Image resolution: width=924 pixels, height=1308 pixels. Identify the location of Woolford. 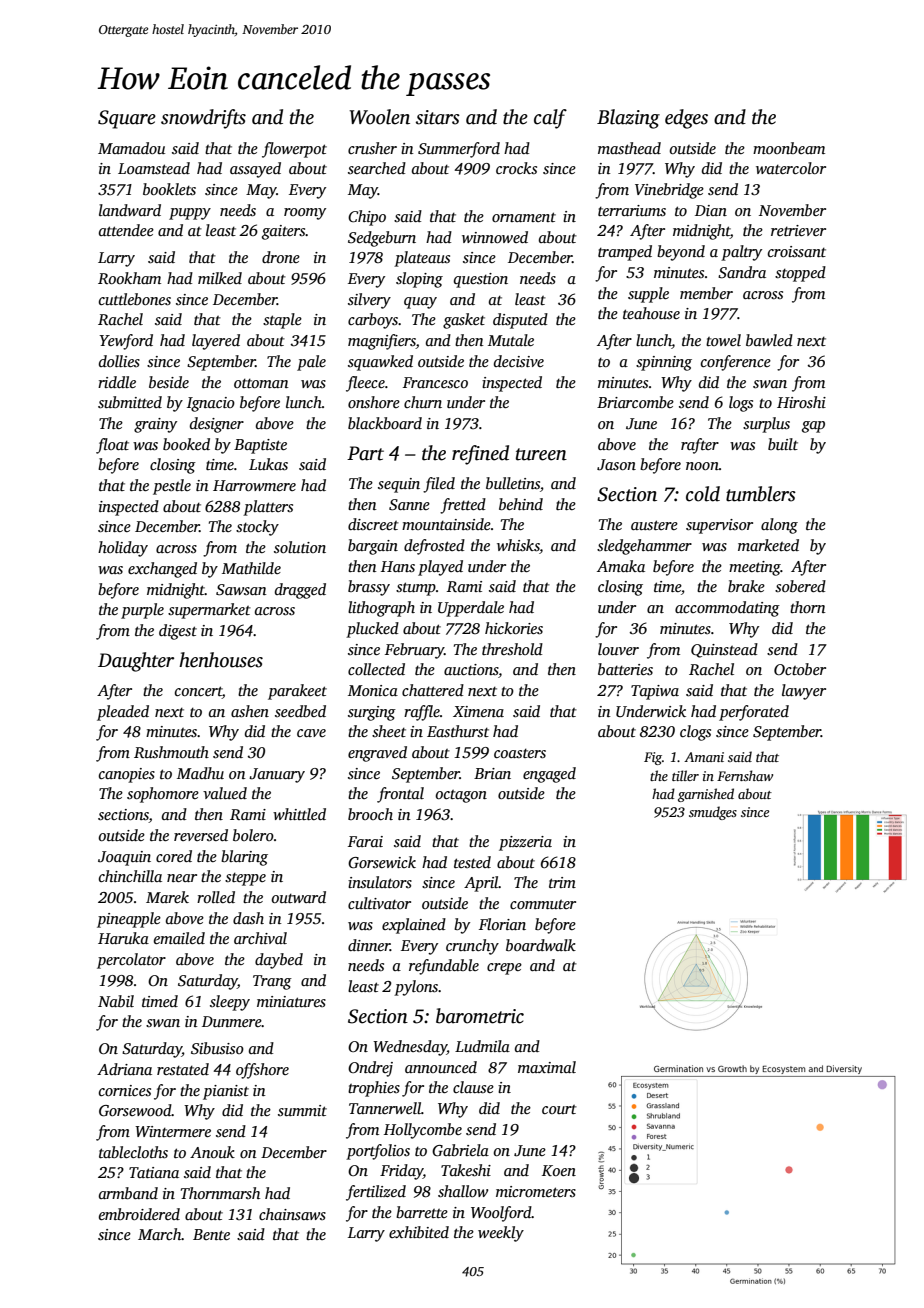
(501, 1214).
